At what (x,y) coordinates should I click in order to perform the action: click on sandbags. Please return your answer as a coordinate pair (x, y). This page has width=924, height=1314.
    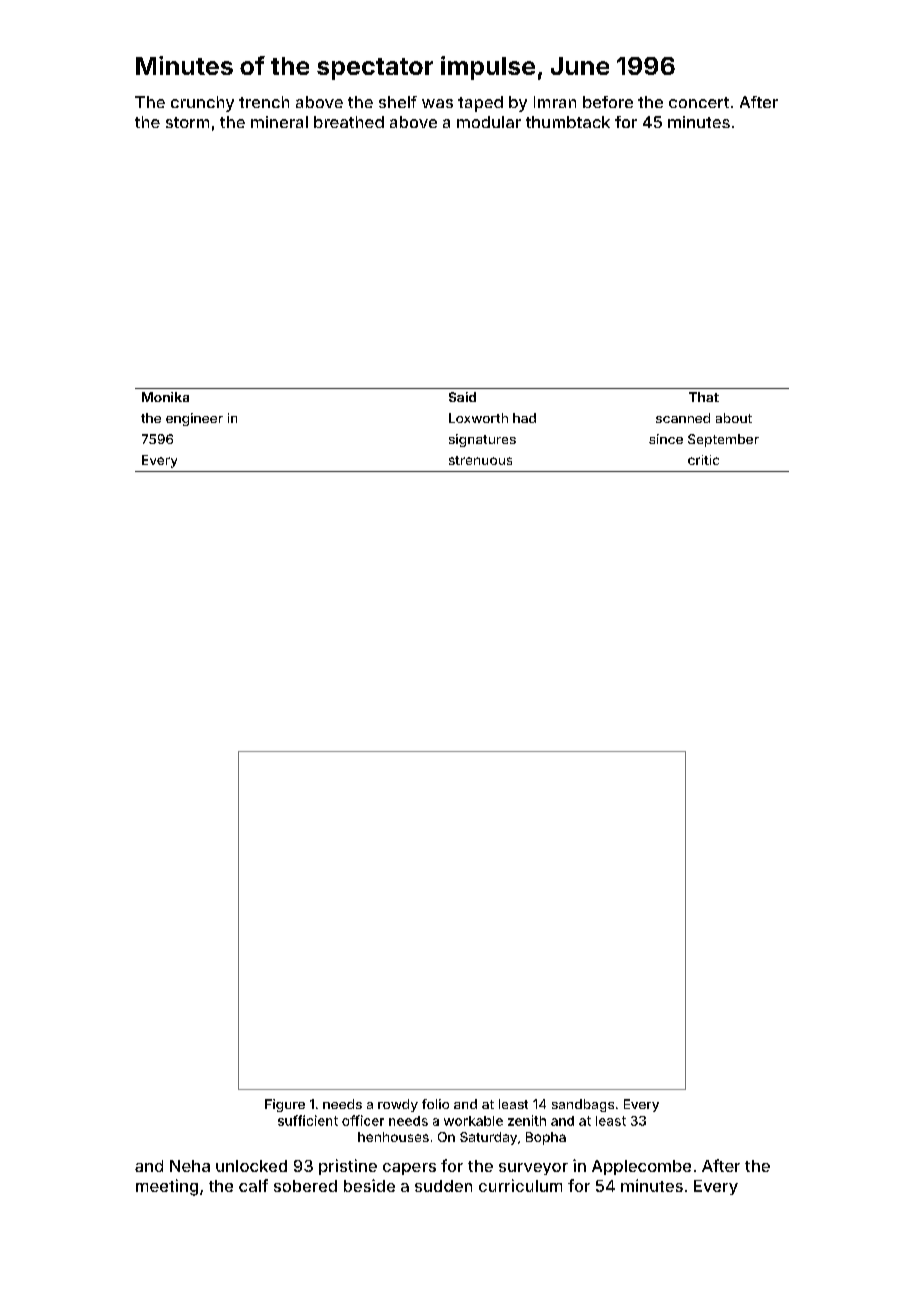
    Looking at the image, I should click on (583, 1105).
